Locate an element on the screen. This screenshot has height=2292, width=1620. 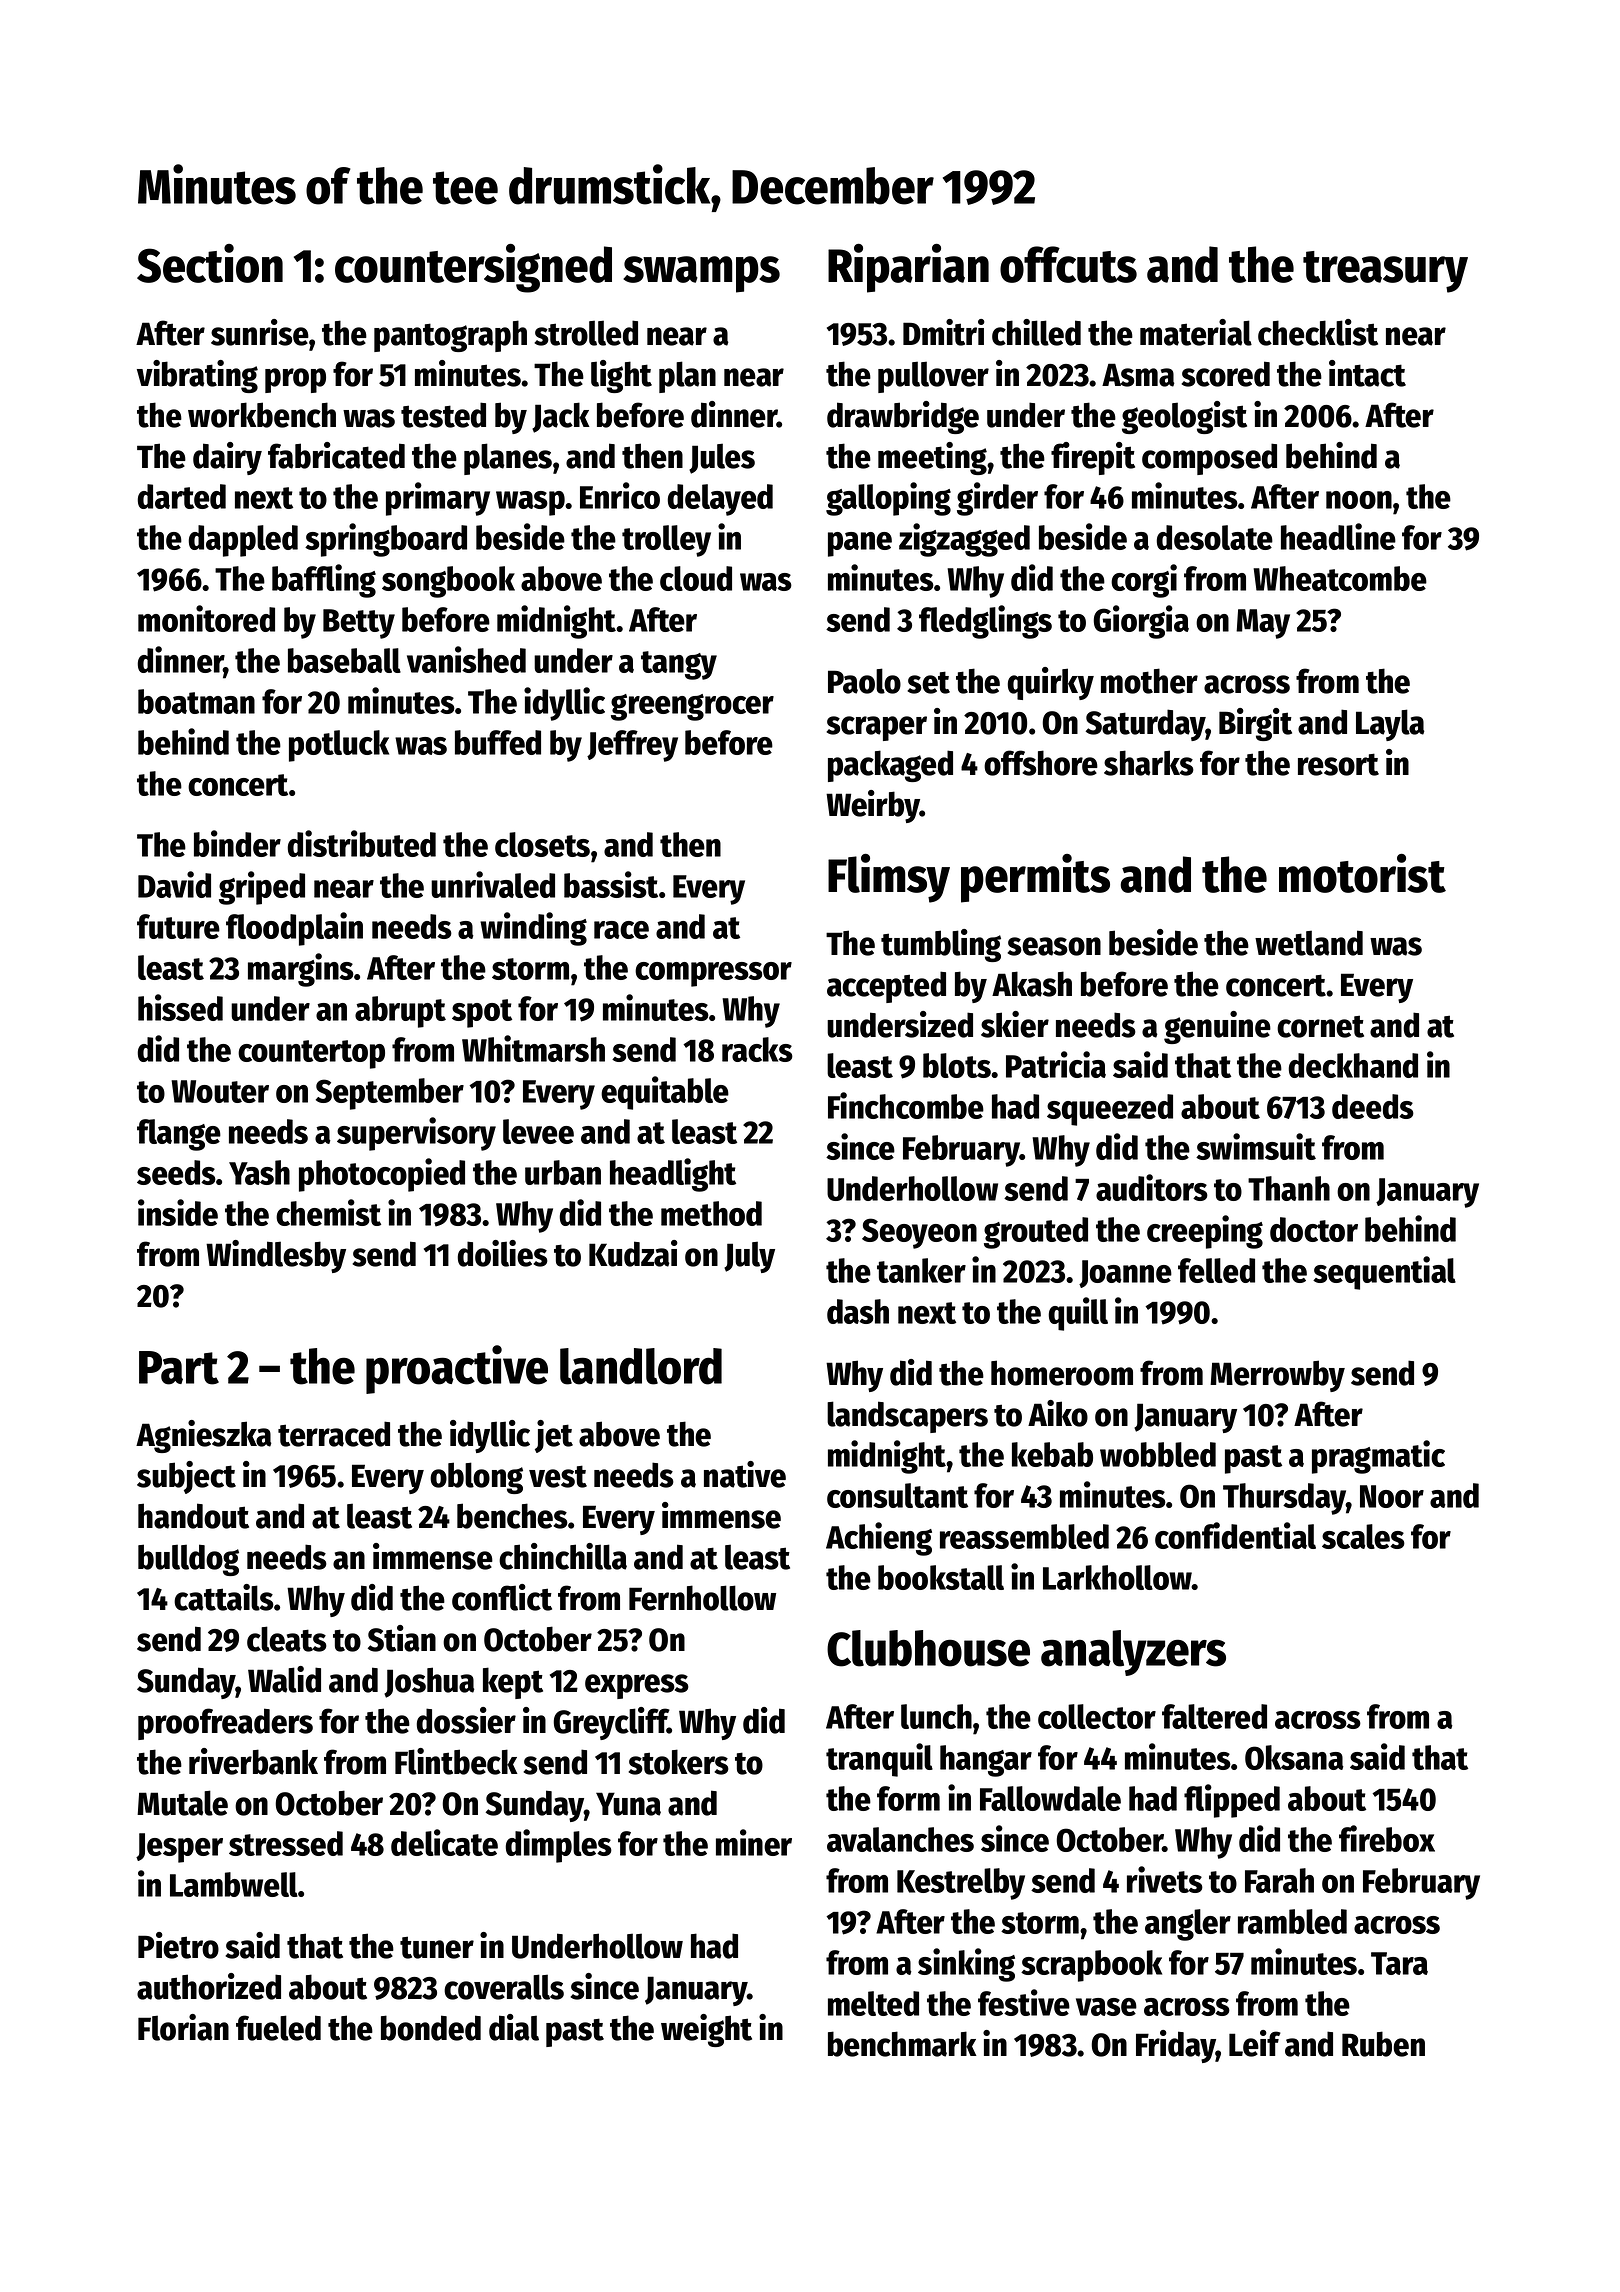
photocopied is located at coordinates (382, 1175).
